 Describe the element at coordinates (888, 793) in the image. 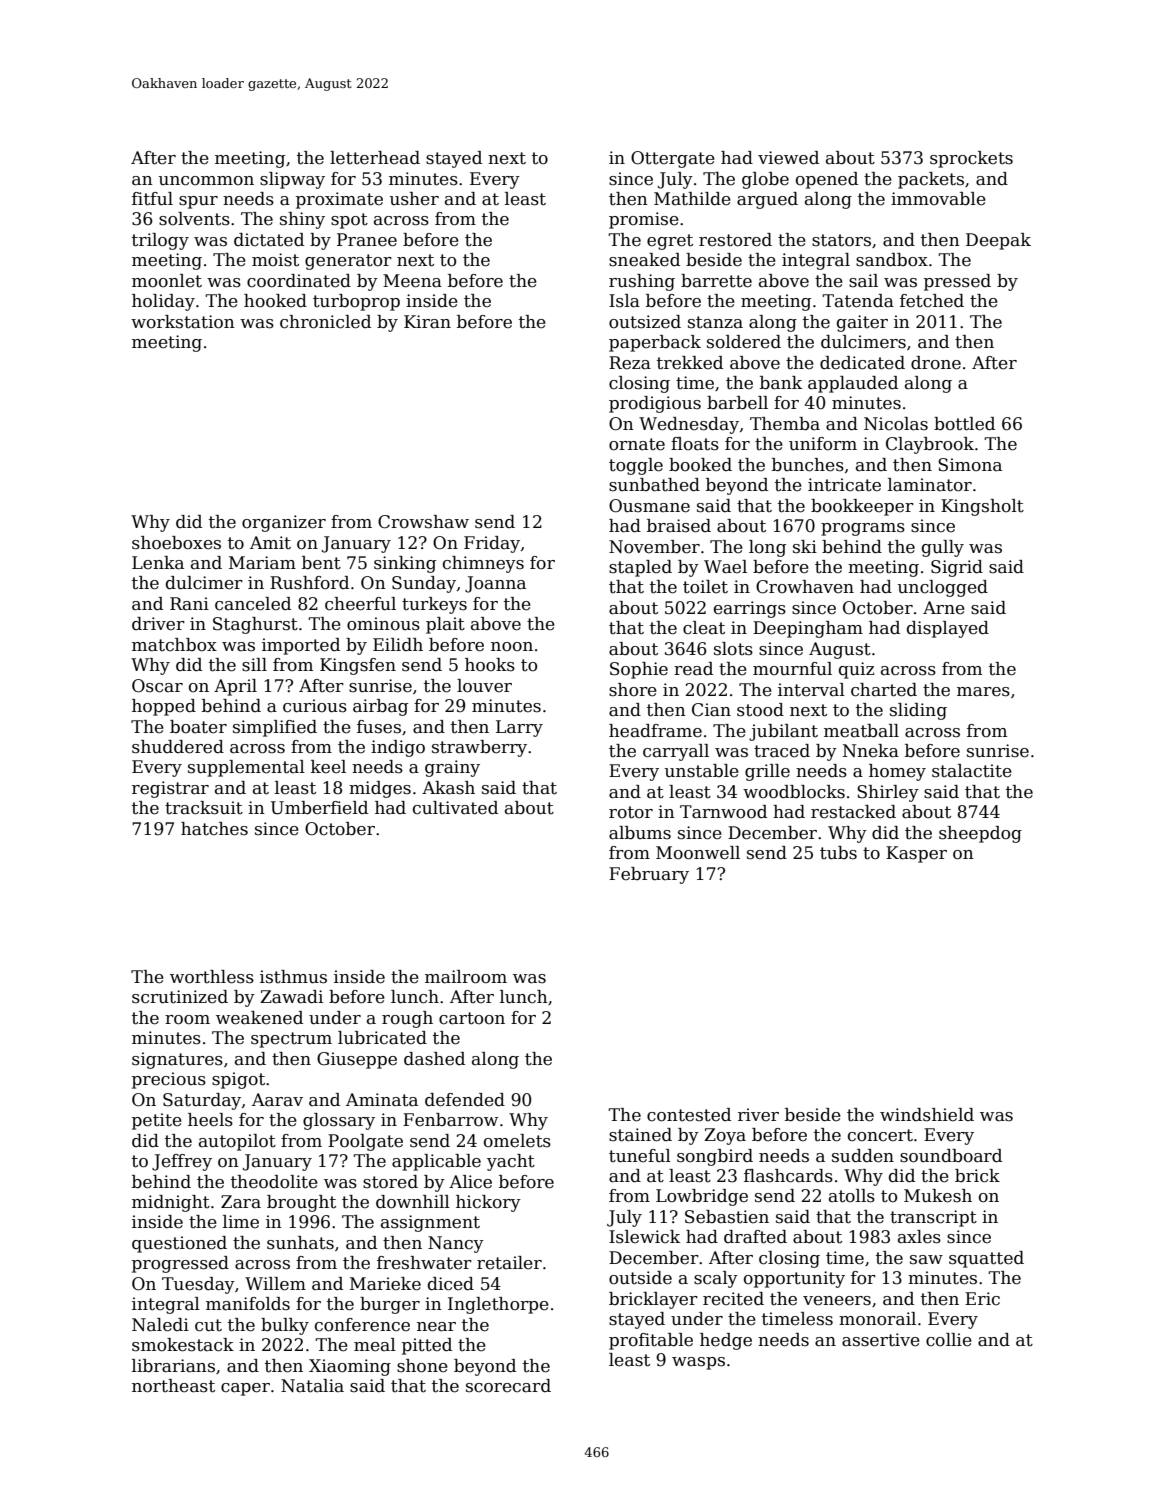

I see `Shirley` at that location.
